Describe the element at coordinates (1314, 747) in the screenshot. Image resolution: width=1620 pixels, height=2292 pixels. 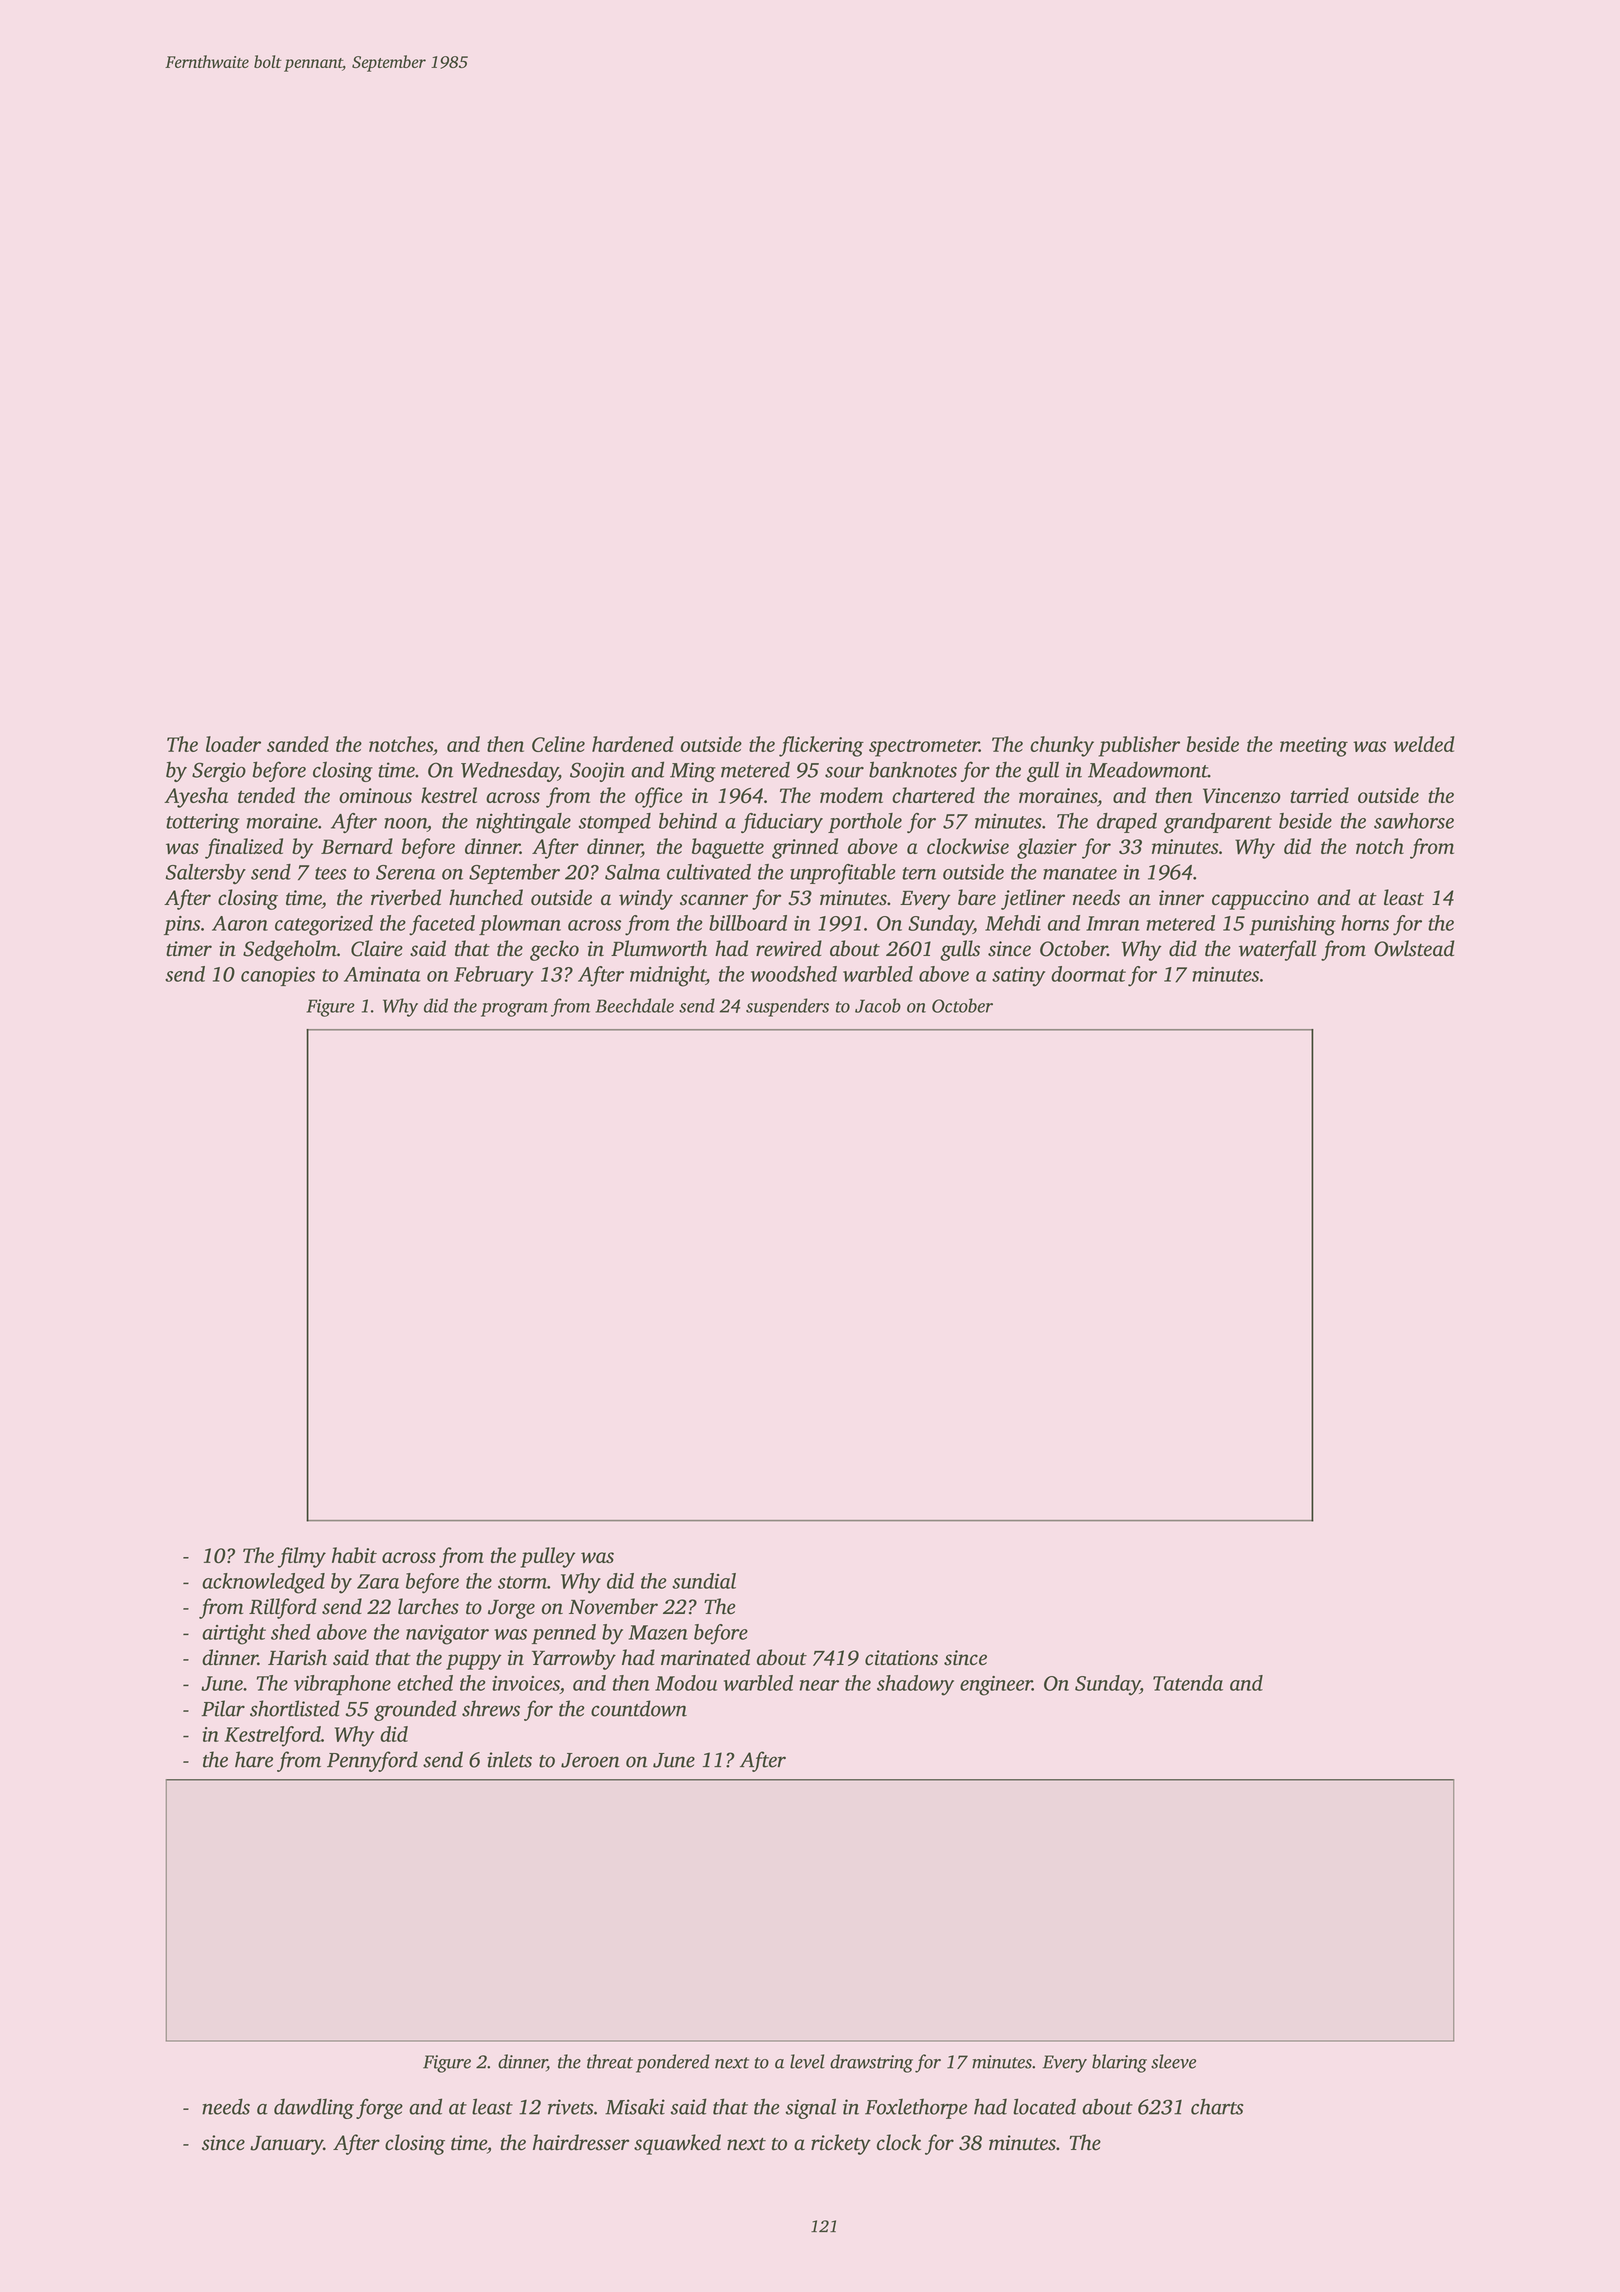
I see `meeting` at that location.
